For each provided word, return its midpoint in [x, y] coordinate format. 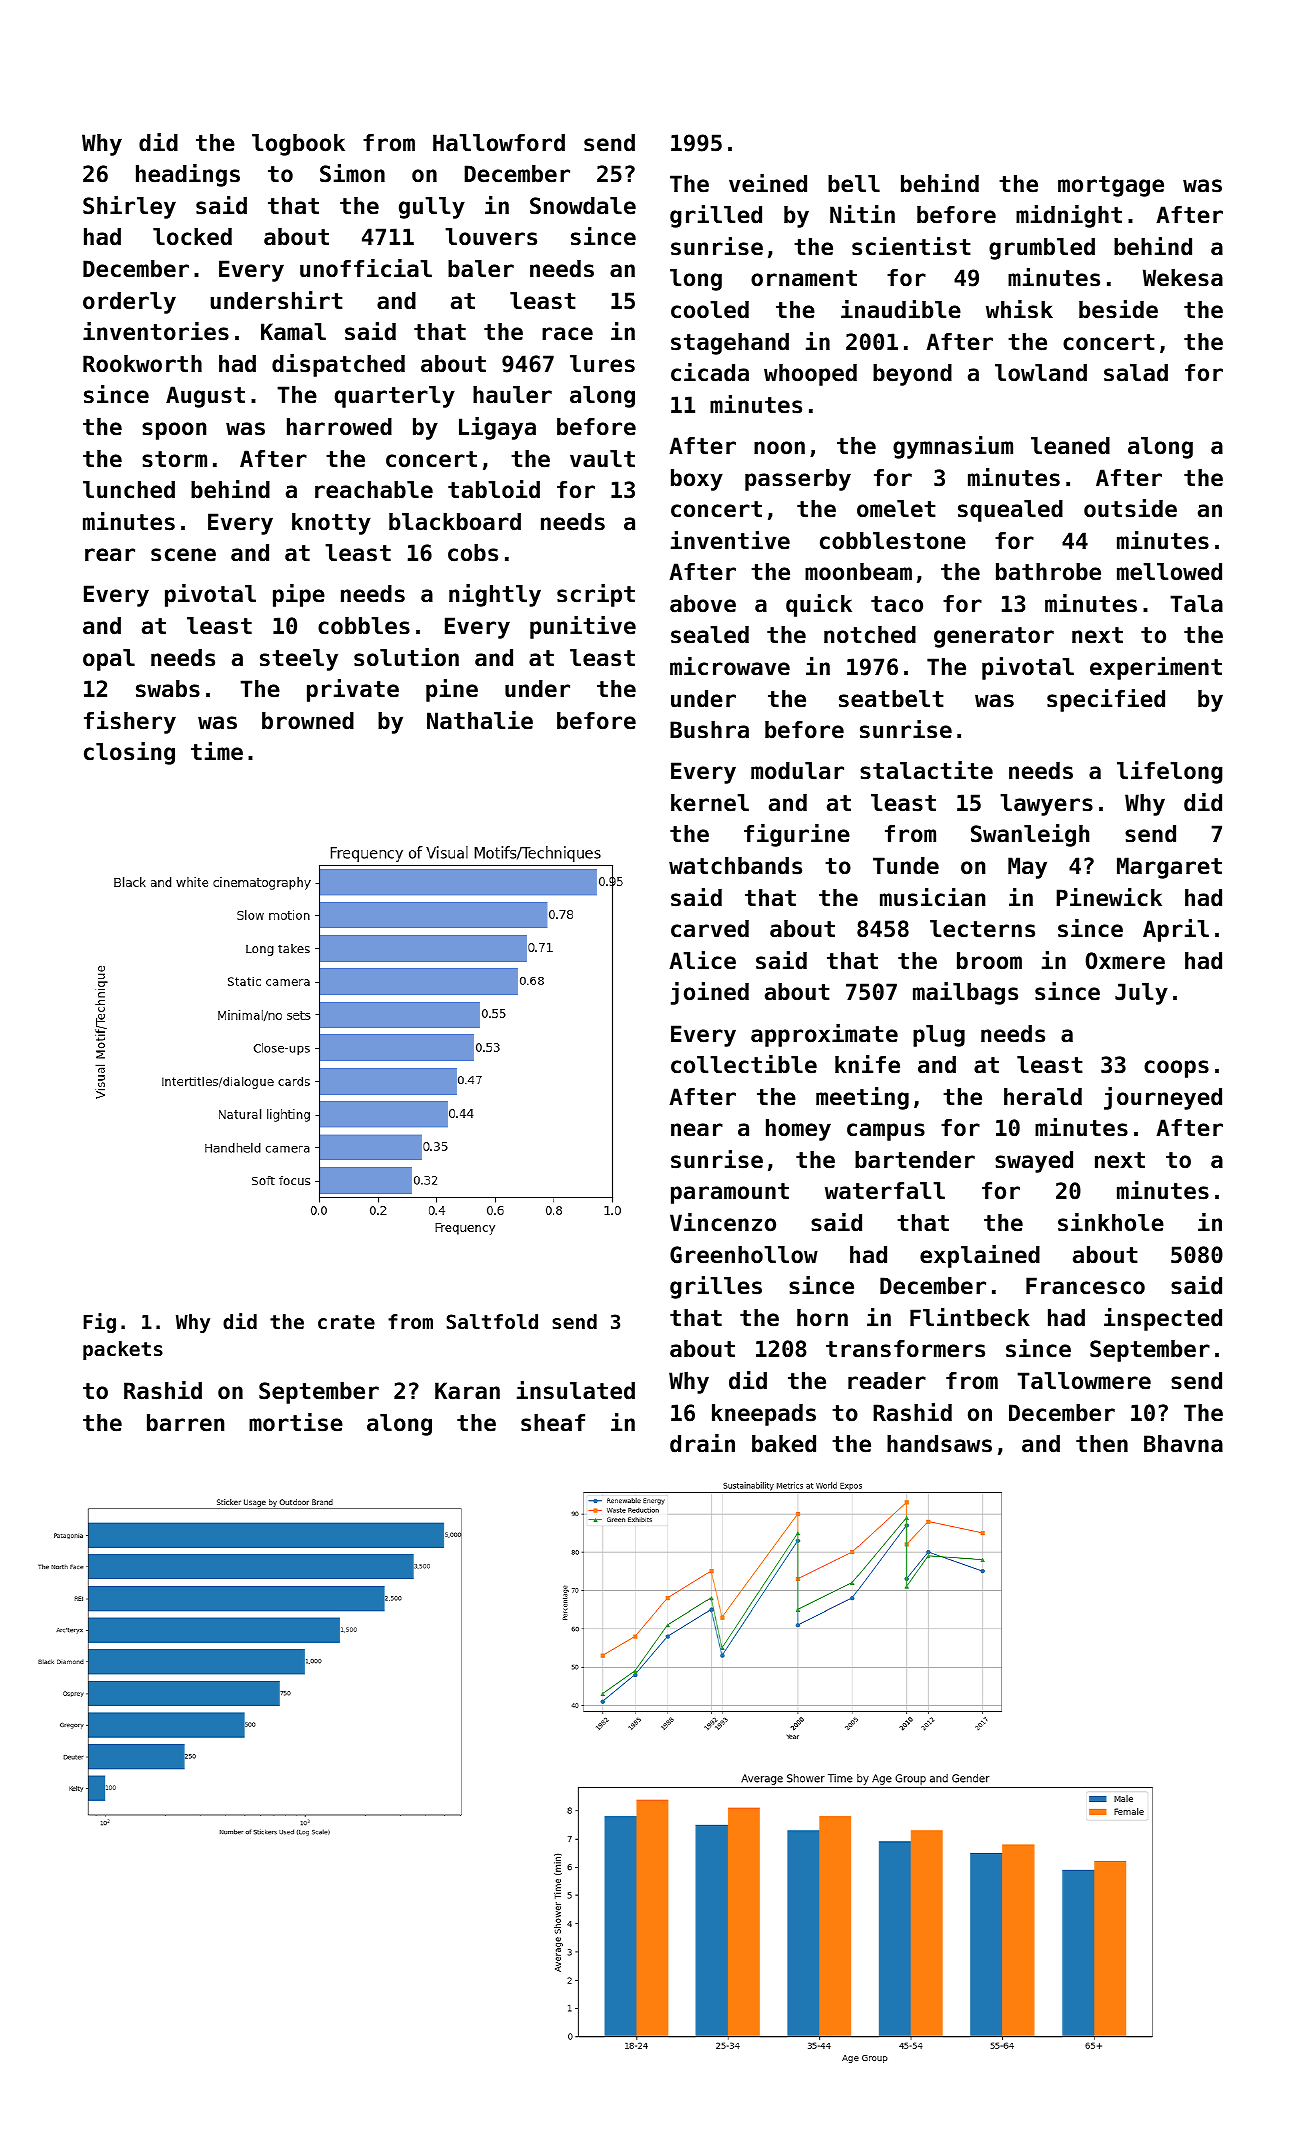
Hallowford [499, 143]
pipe [299, 595]
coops [1176, 1069]
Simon [352, 173]
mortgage [1111, 186]
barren [185, 1423]
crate [346, 1322]
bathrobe [1048, 572]
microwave [730, 666]
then [1102, 1444]
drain [702, 1443]
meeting [862, 1098]
